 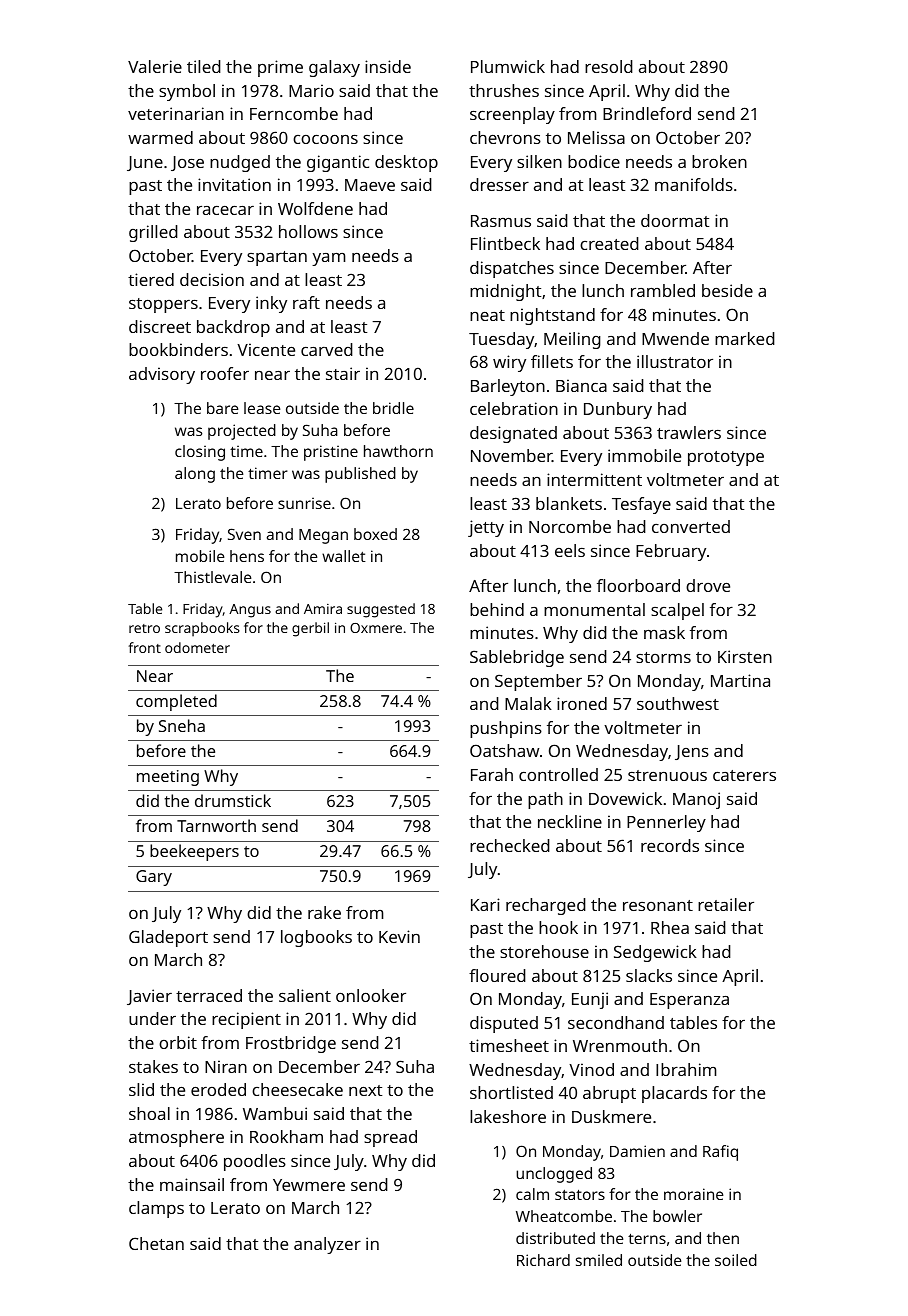 What do you see at coordinates (609, 66) in the screenshot?
I see `resold` at bounding box center [609, 66].
